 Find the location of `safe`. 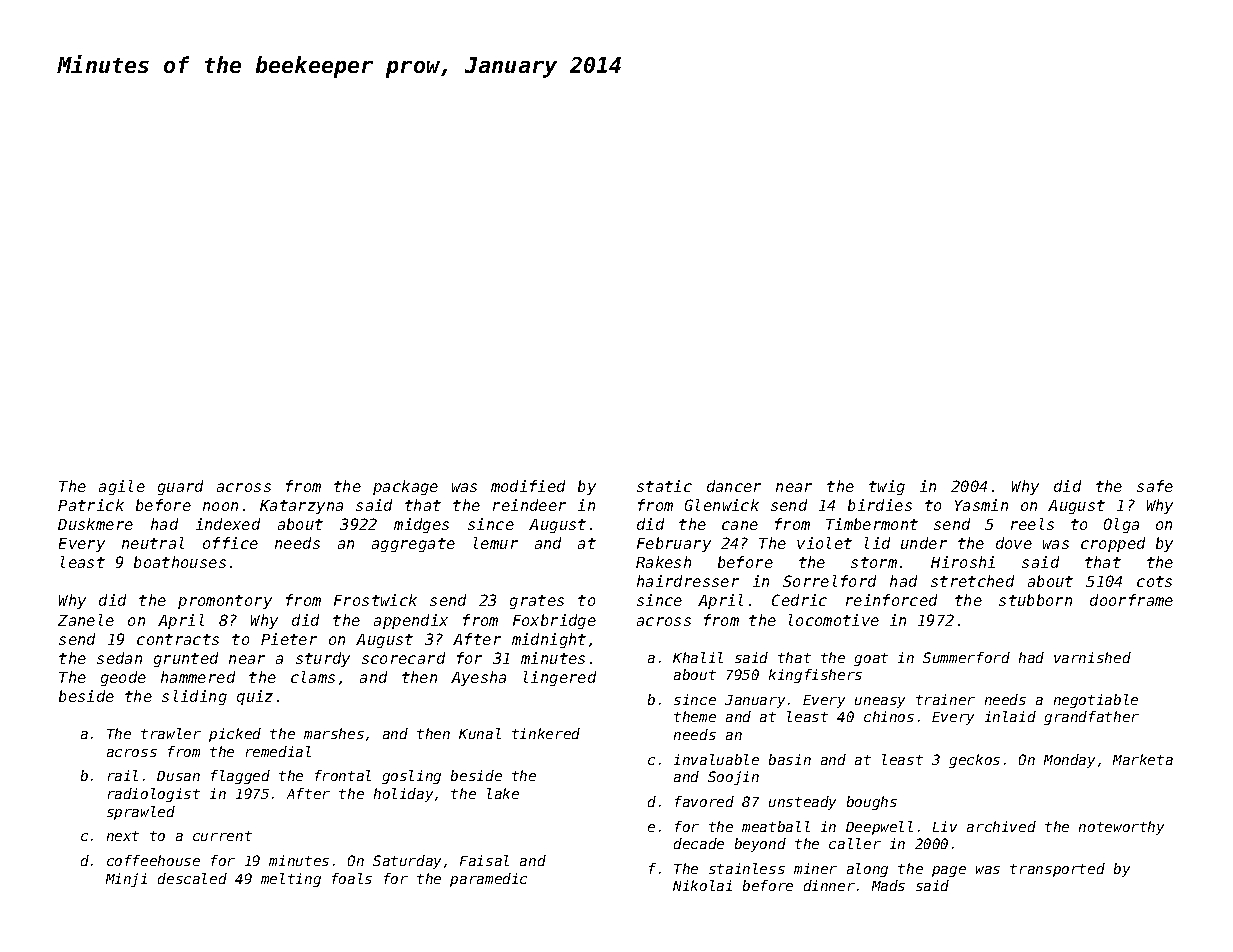

safe is located at coordinates (1155, 486).
